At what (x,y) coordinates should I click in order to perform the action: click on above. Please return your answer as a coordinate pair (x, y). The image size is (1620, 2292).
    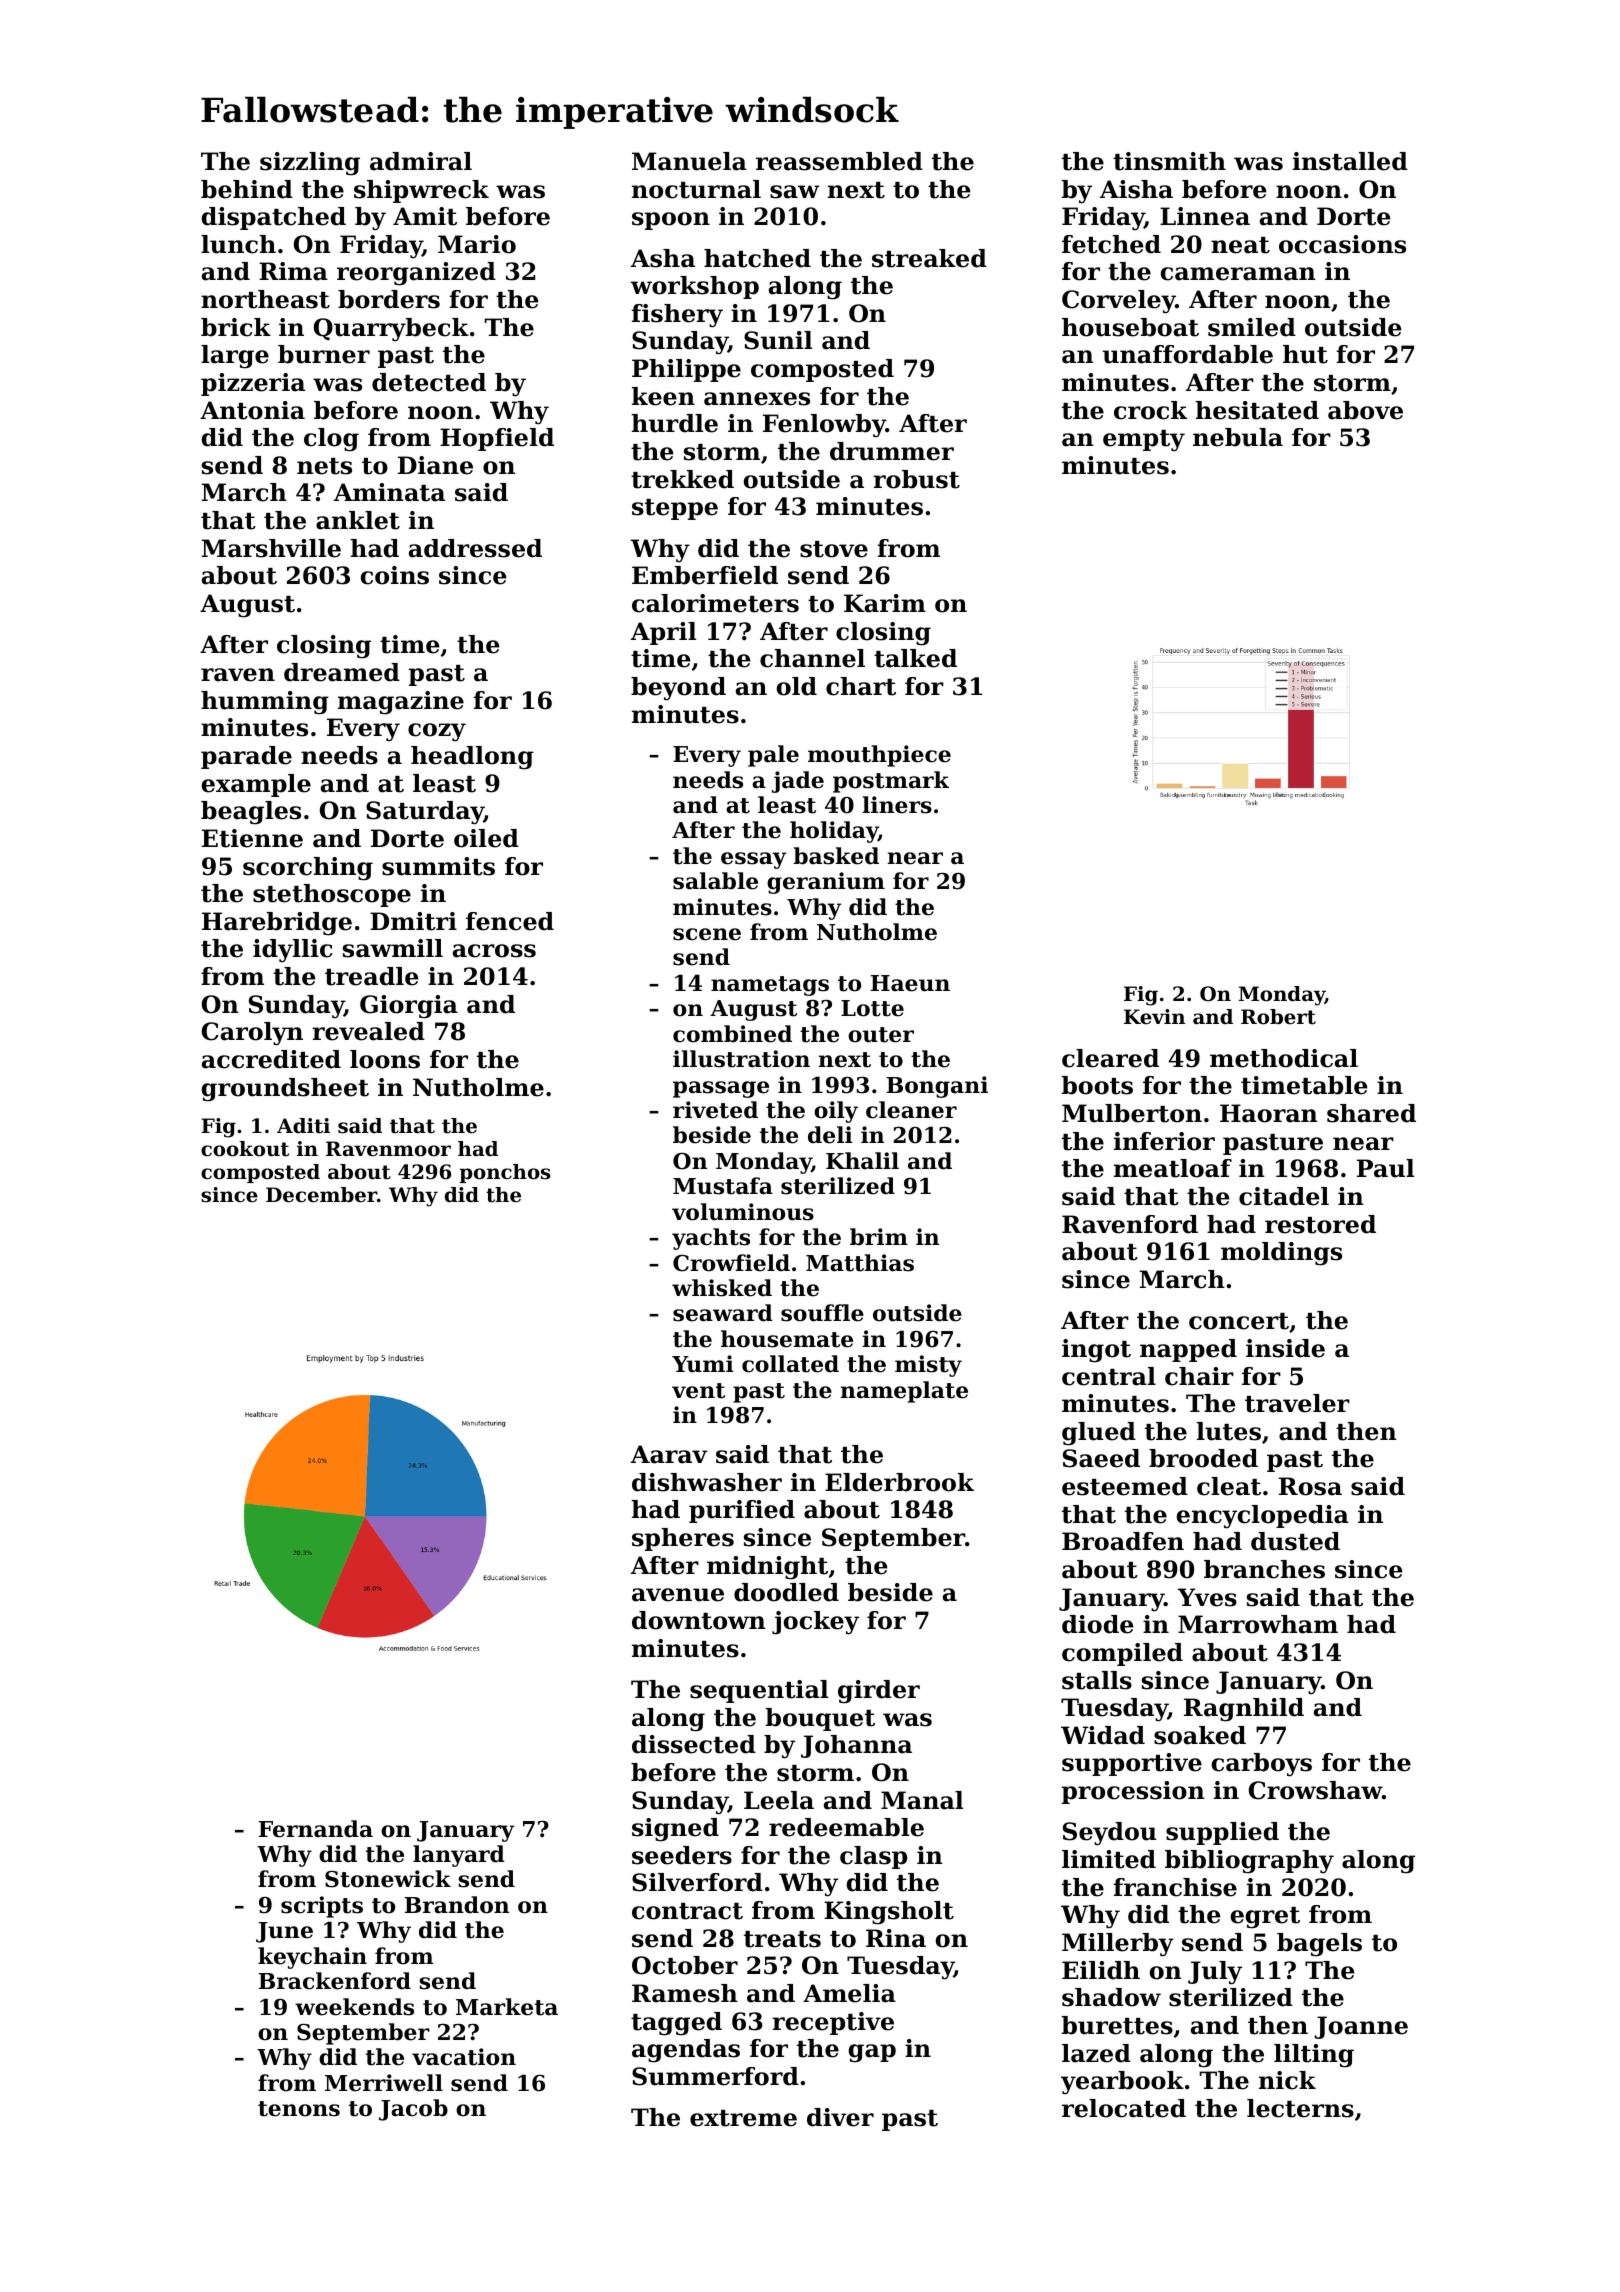
    Looking at the image, I should click on (1365, 410).
